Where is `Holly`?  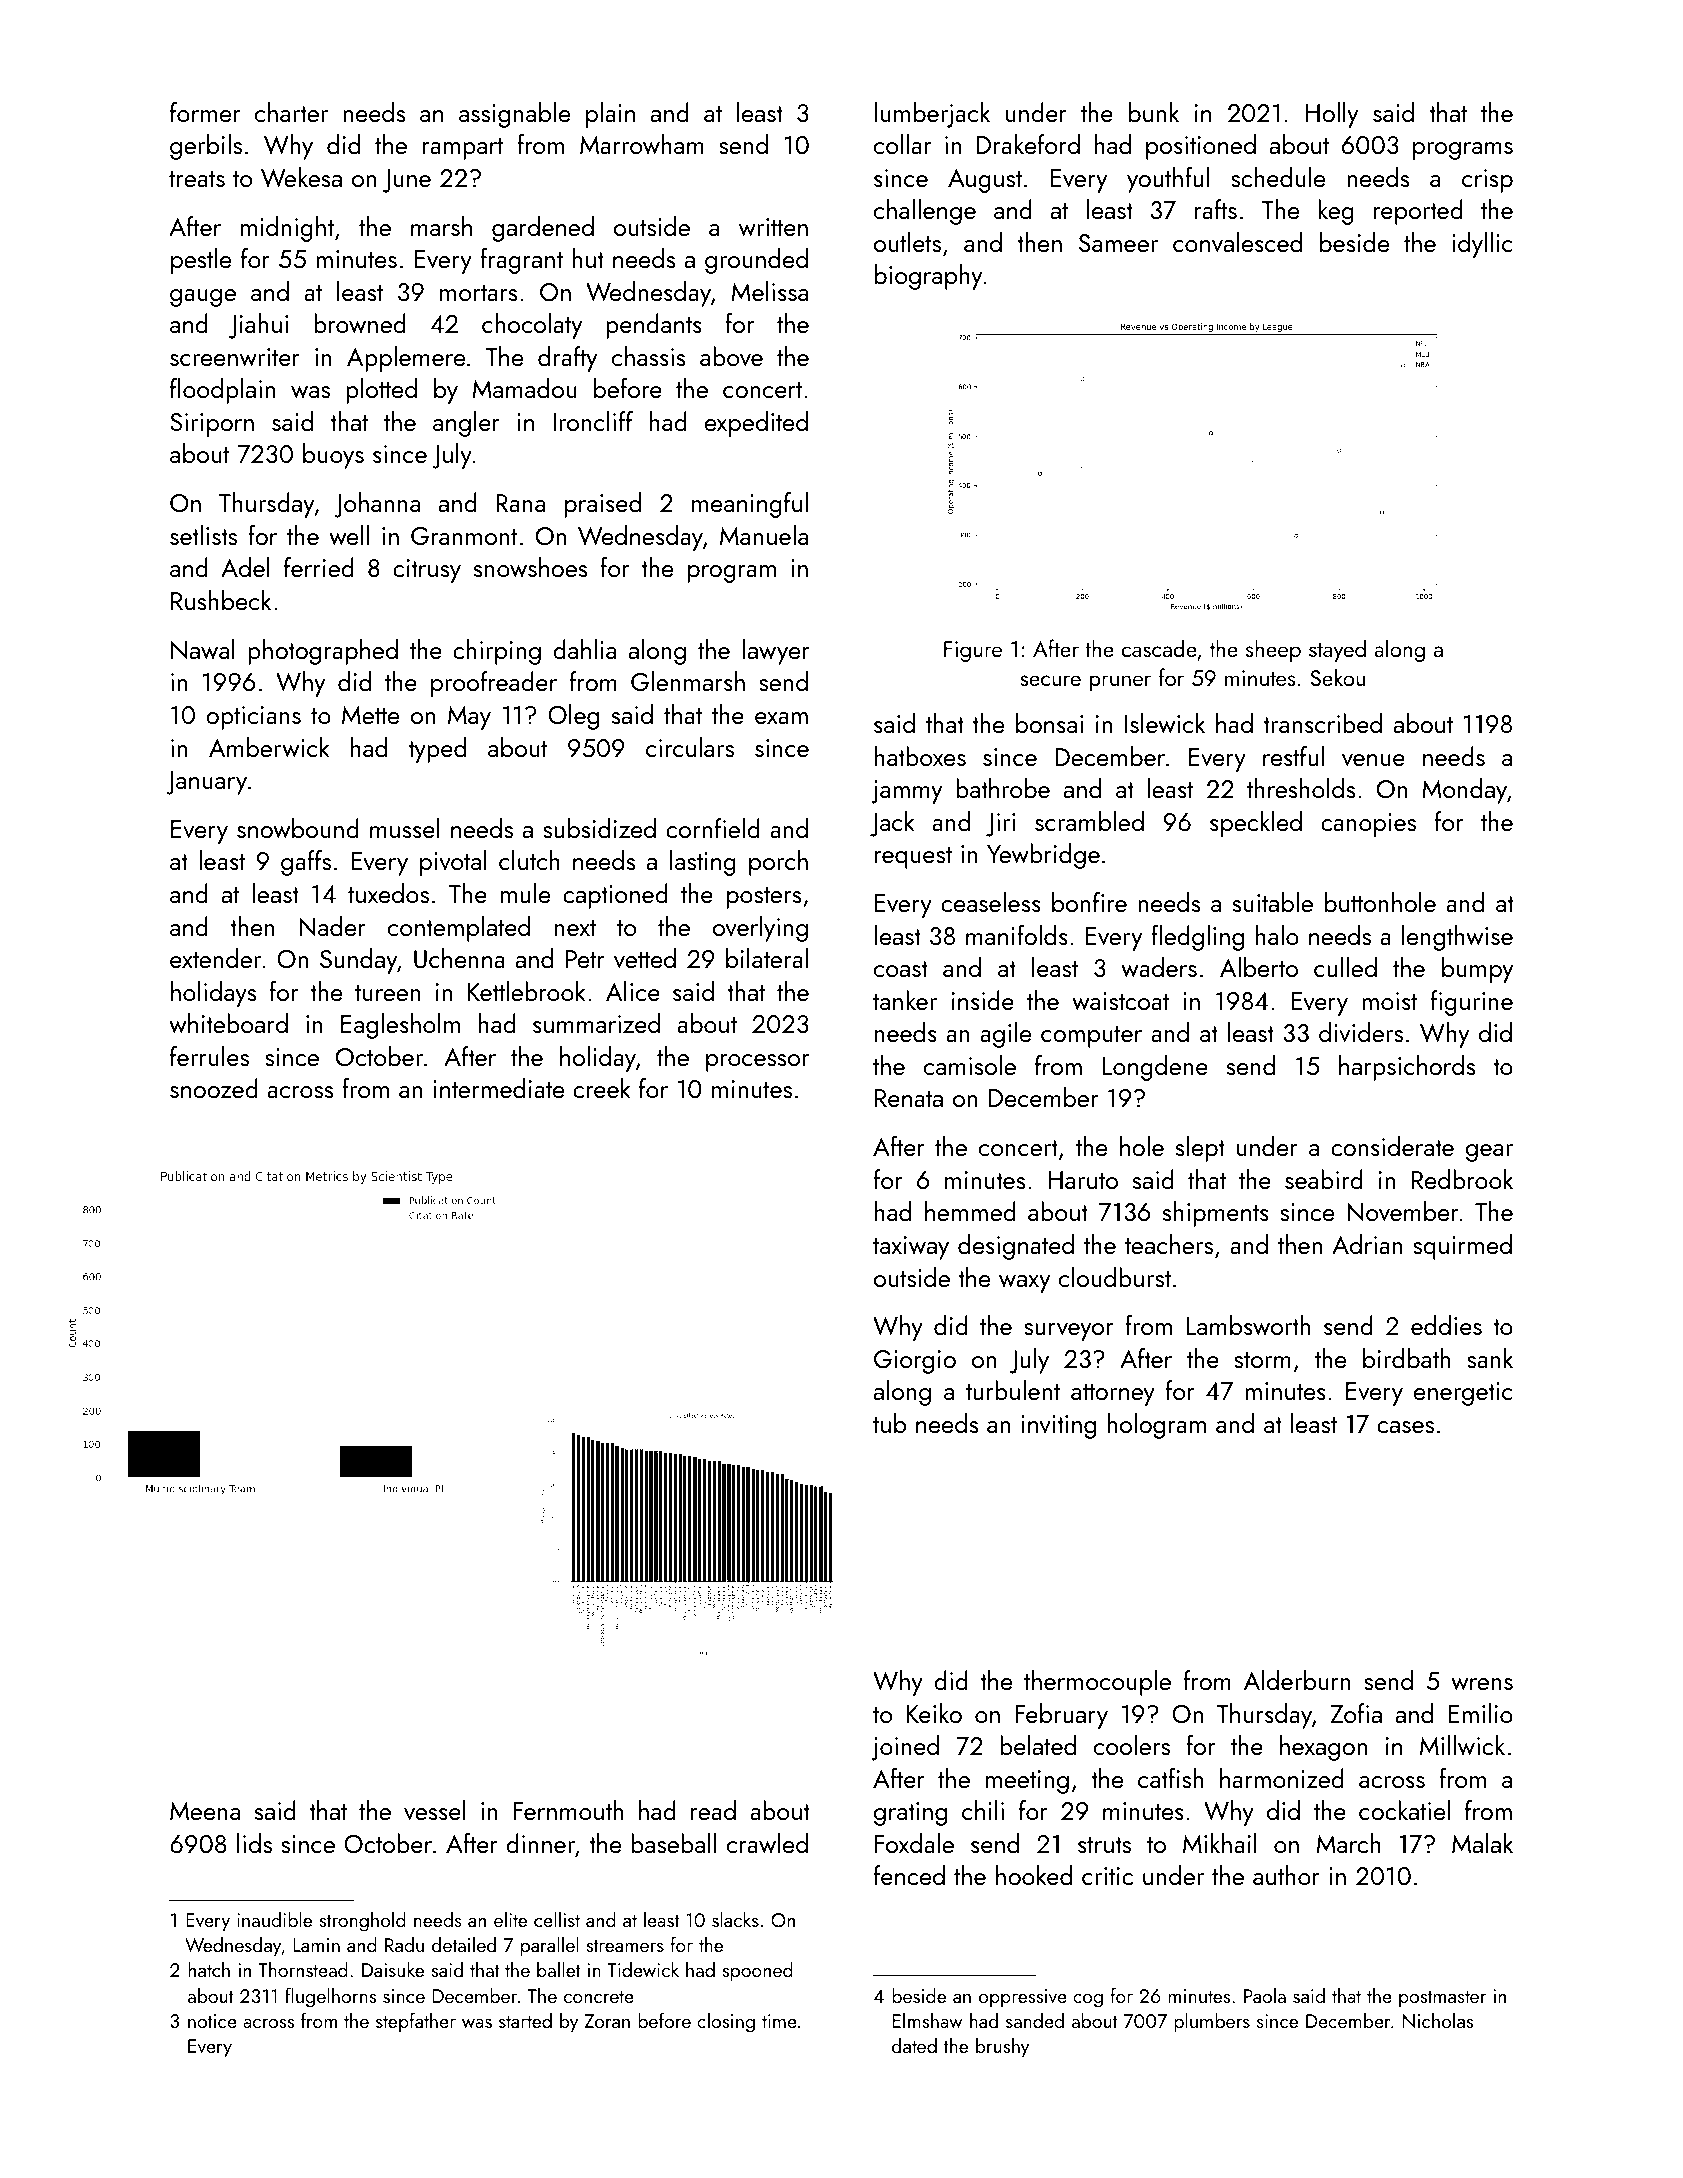
Holly is located at coordinates (1331, 115).
